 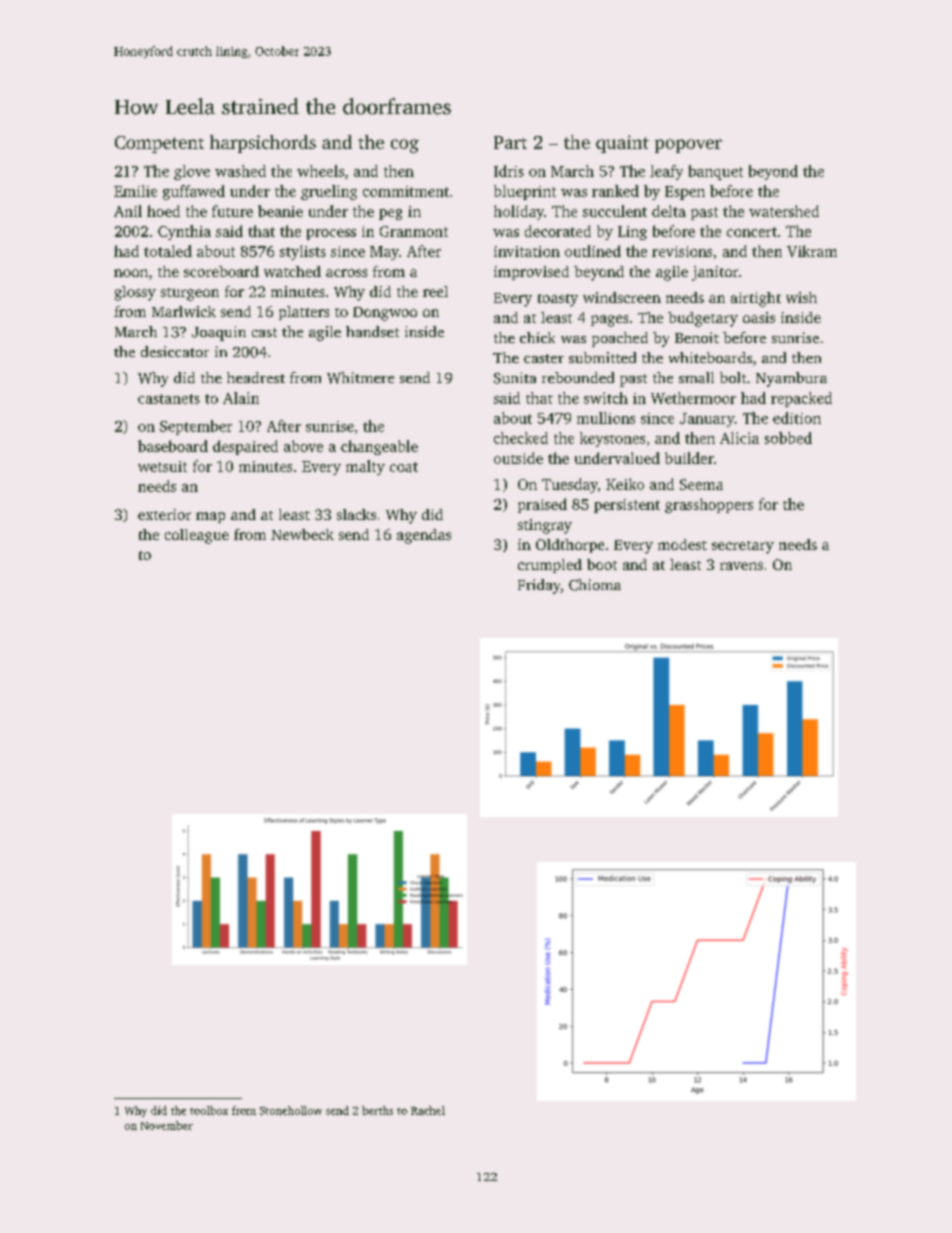 I want to click on Competent, so click(x=159, y=144).
